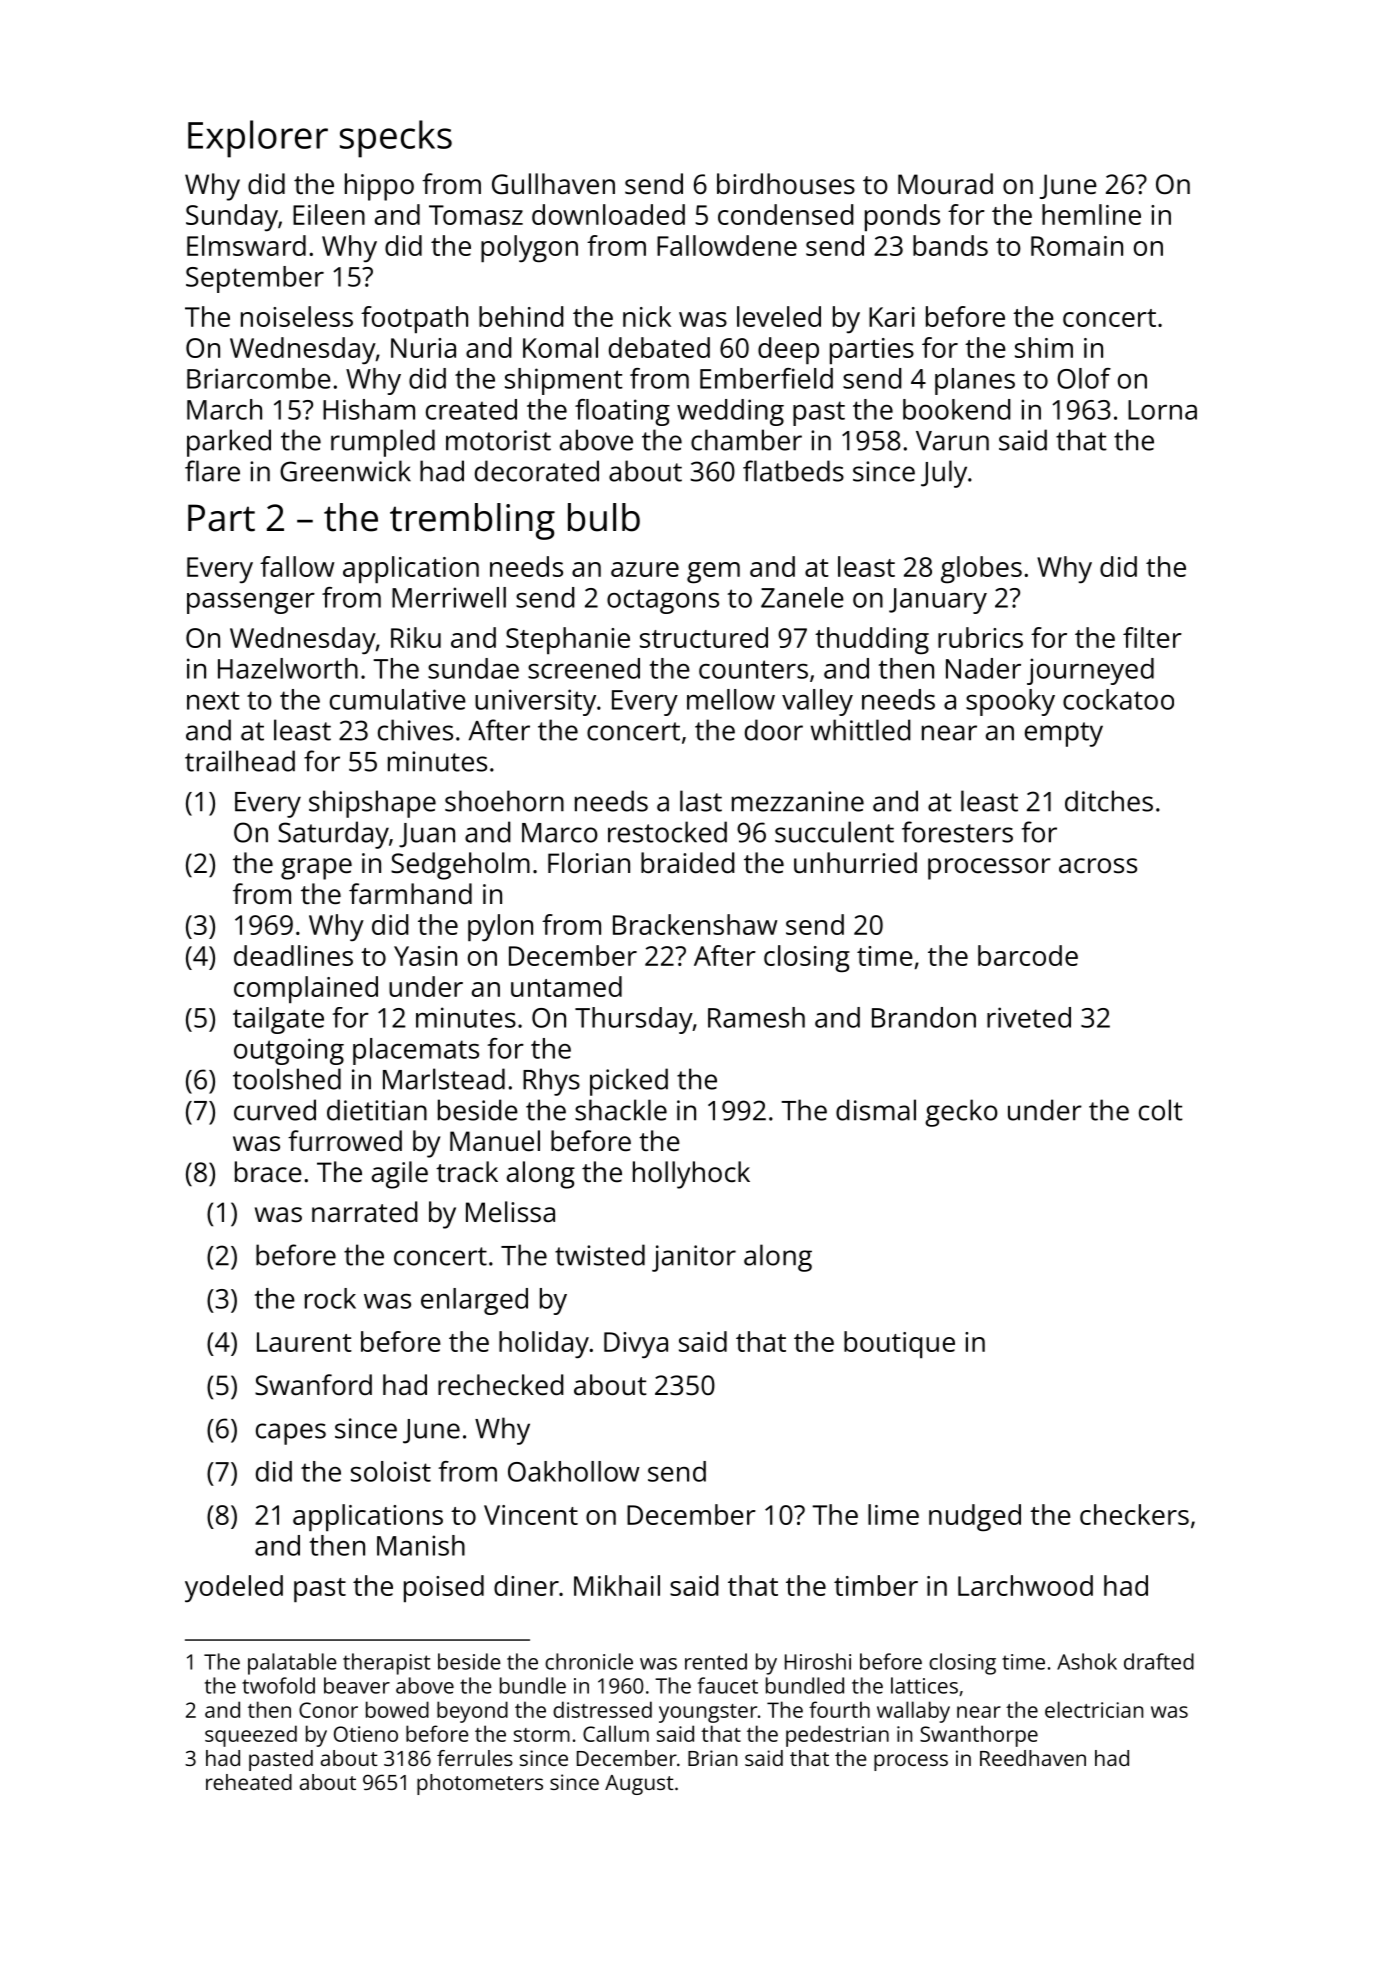  What do you see at coordinates (224, 409) in the screenshot?
I see `March` at bounding box center [224, 409].
